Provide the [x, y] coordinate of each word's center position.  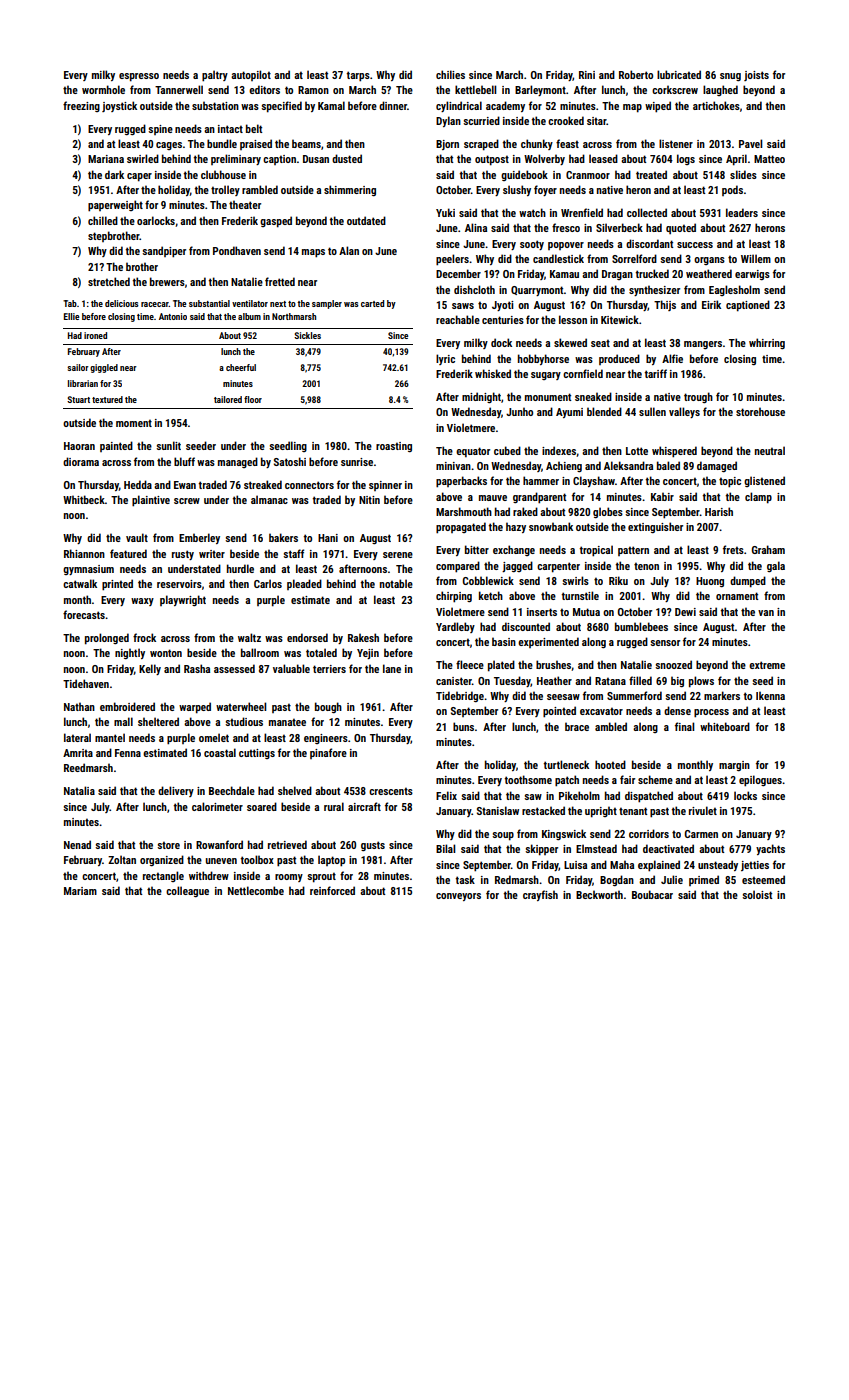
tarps [358, 76]
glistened [764, 481]
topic [730, 482]
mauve [493, 498]
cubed [507, 450]
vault [137, 537]
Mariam [80, 891]
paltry [215, 76]
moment [134, 423]
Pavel [750, 143]
